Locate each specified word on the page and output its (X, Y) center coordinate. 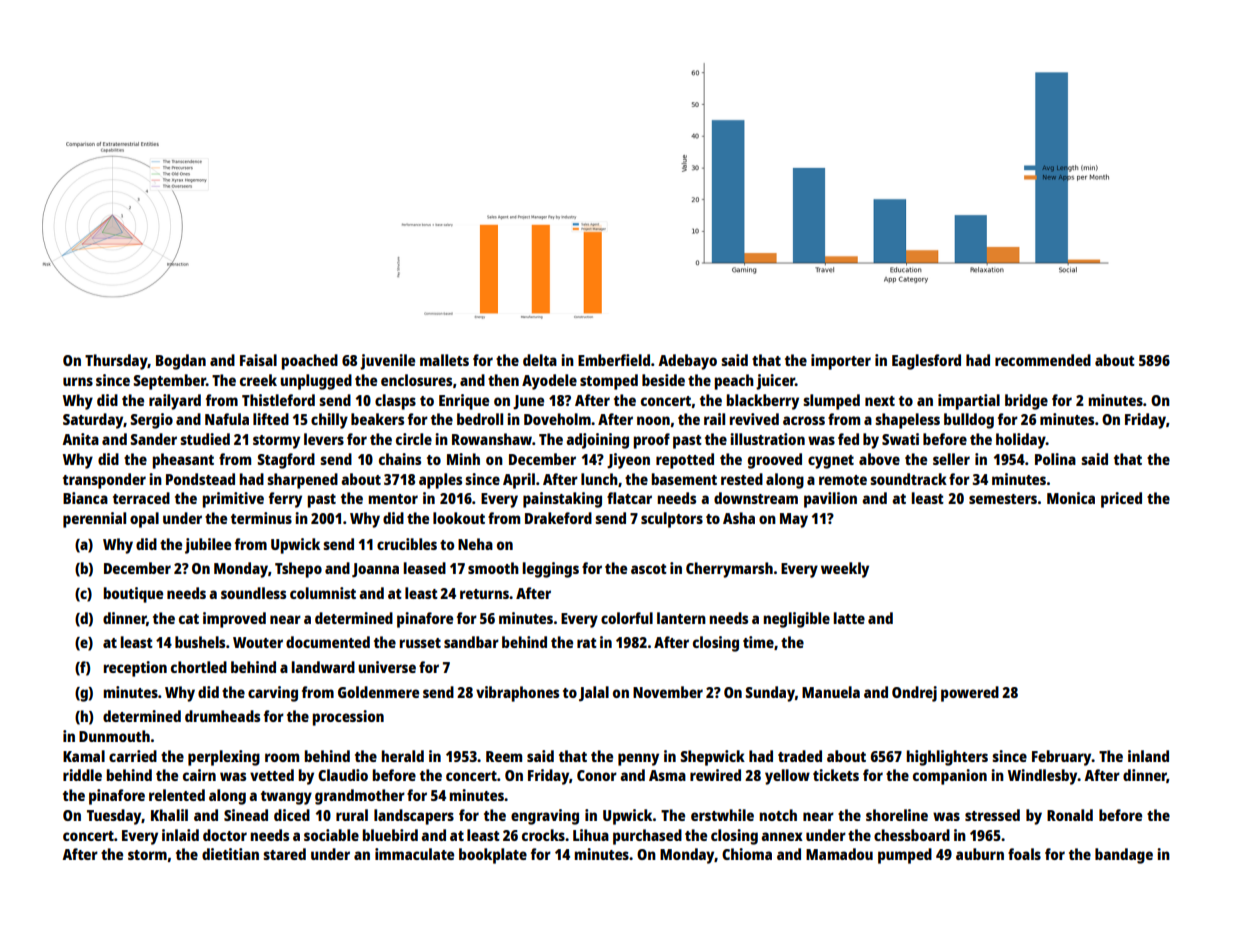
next (880, 401)
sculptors (672, 520)
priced (1121, 500)
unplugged (316, 382)
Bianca (85, 498)
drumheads (222, 716)
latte (849, 618)
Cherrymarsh (729, 570)
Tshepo (298, 570)
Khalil (169, 815)
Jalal (594, 694)
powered (970, 694)
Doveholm (557, 419)
